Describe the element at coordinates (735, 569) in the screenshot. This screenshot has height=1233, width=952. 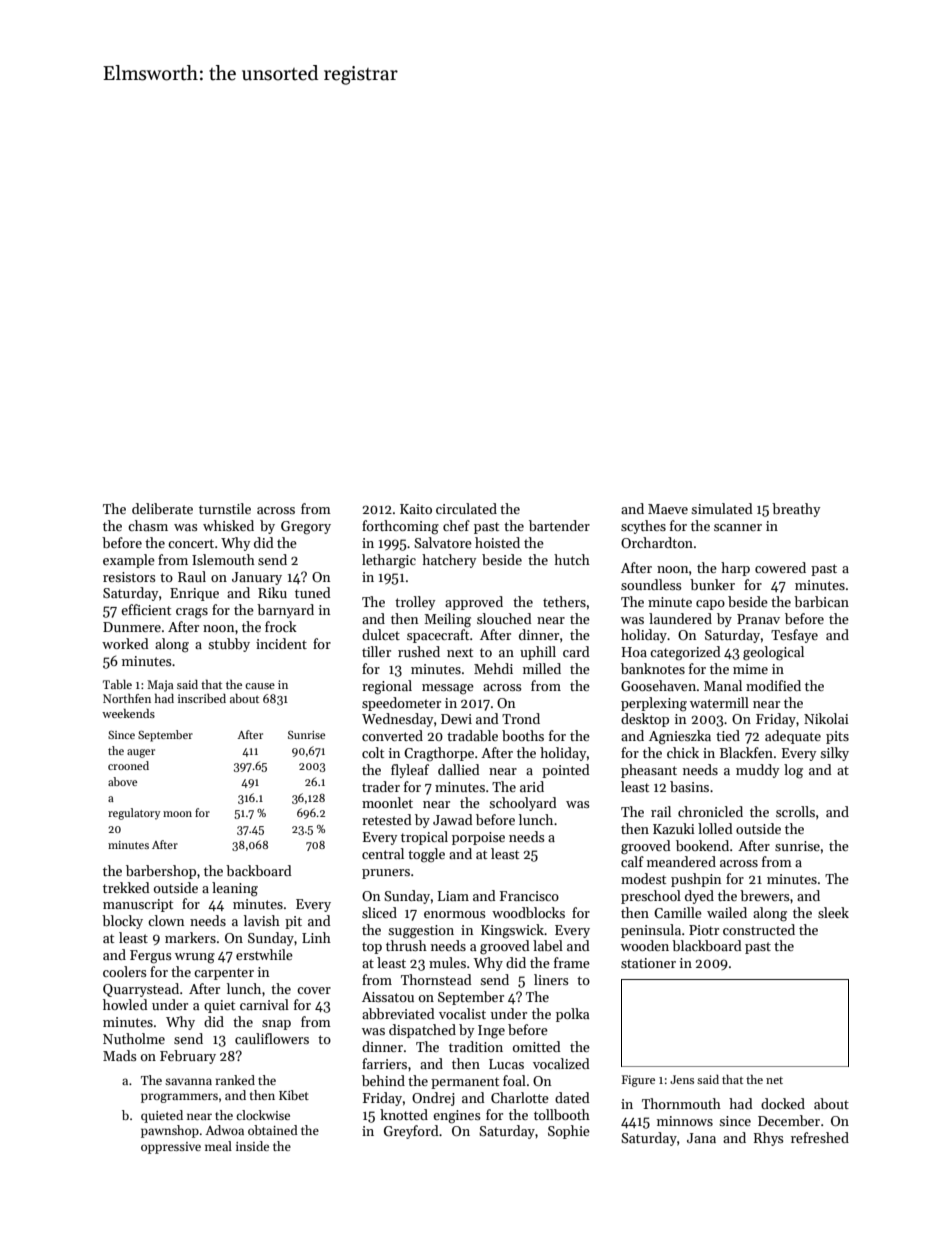
I see `harp` at that location.
